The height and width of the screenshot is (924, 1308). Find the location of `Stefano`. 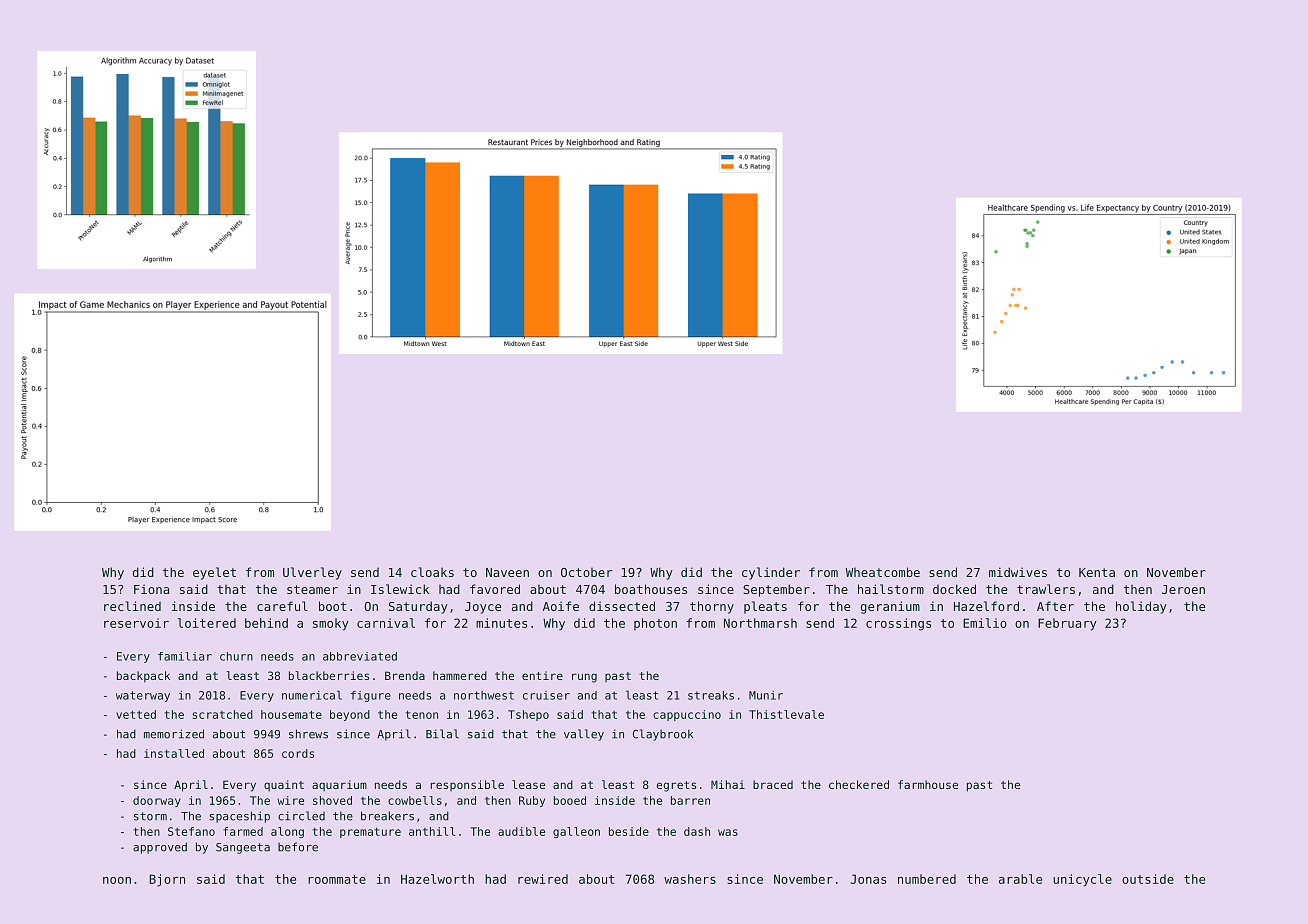

Stefano is located at coordinates (191, 831).
